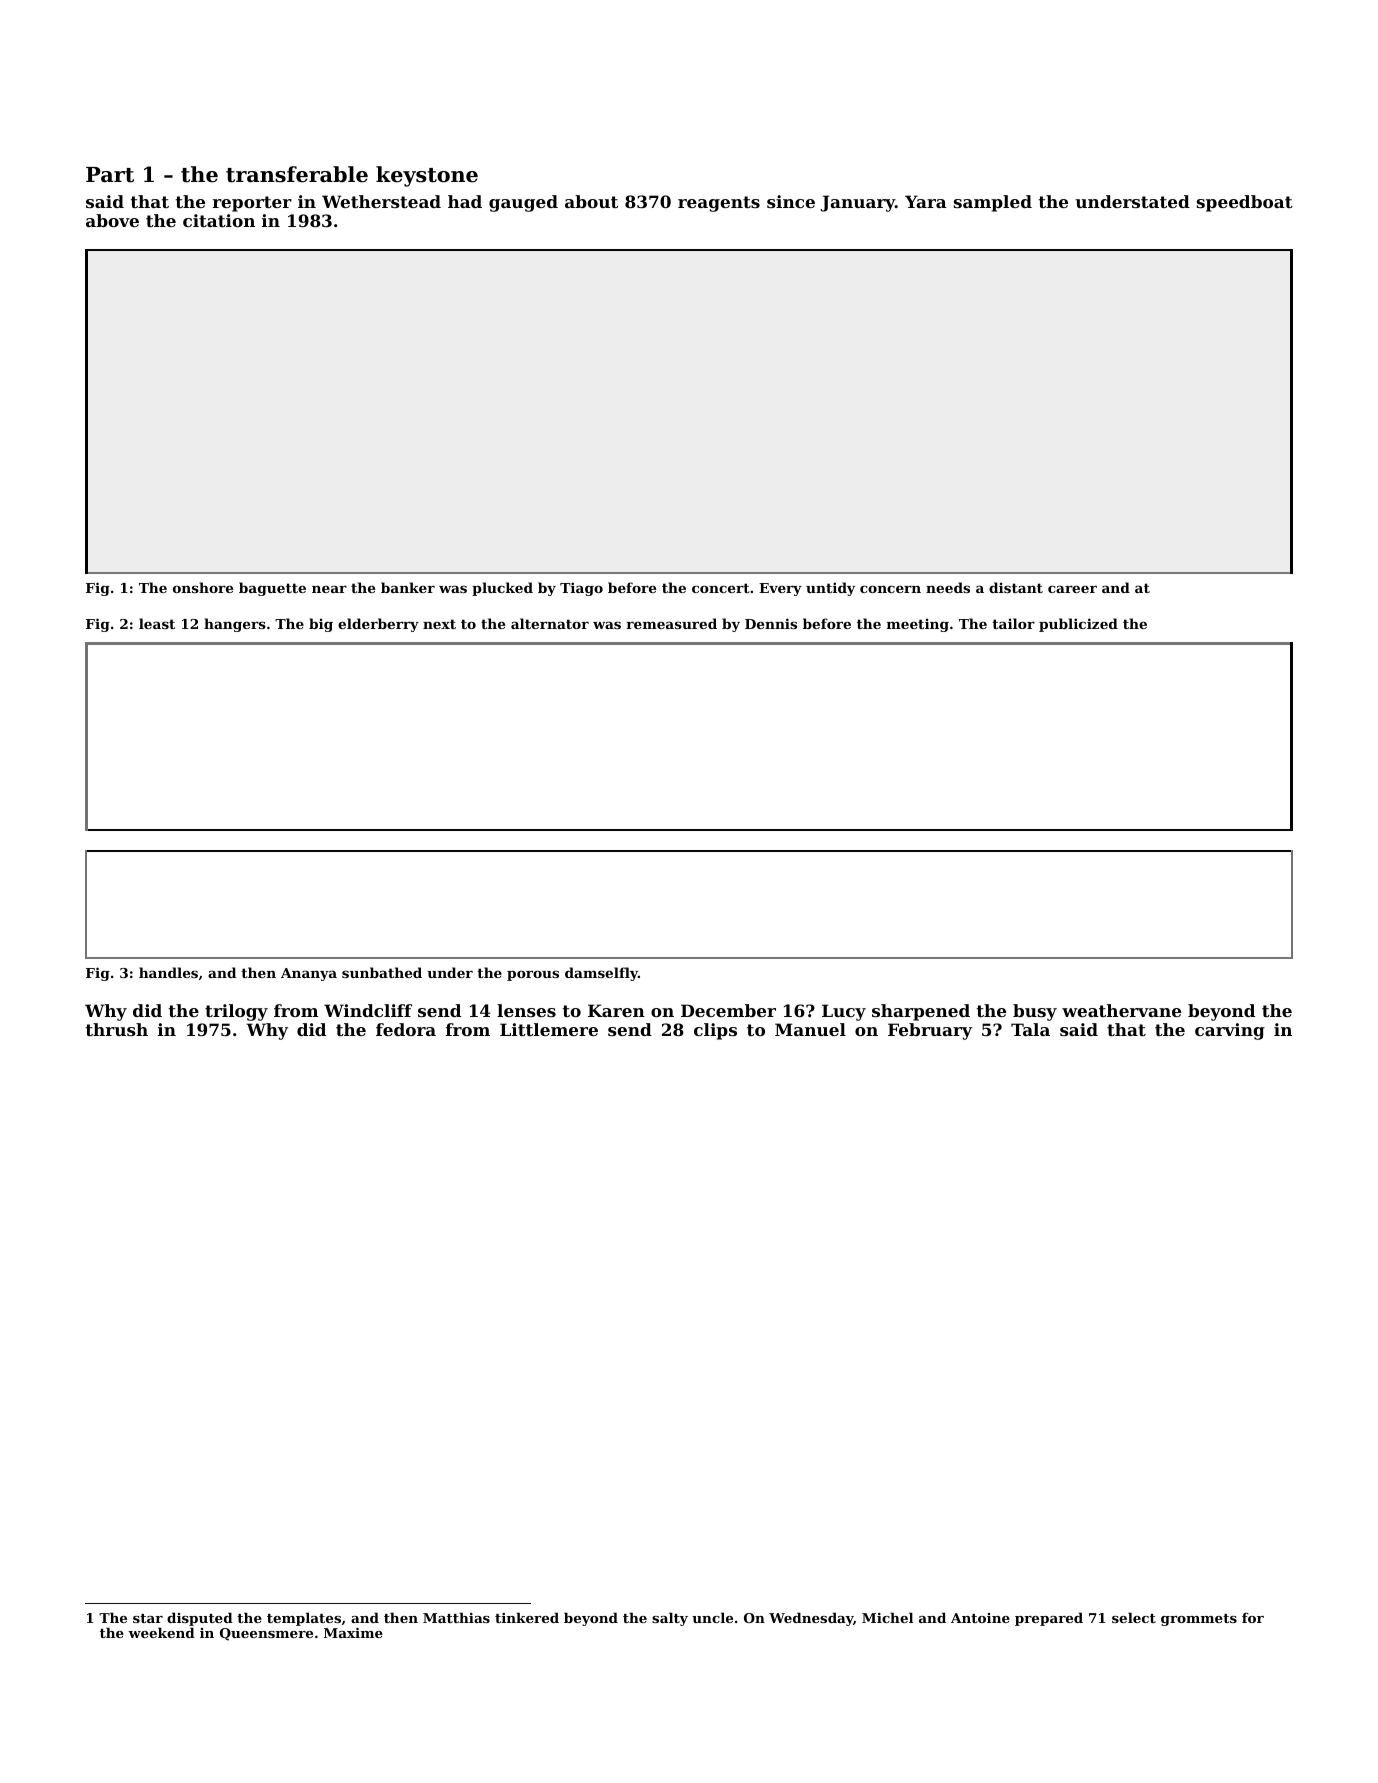  What do you see at coordinates (844, 1012) in the document?
I see `Lucy` at bounding box center [844, 1012].
